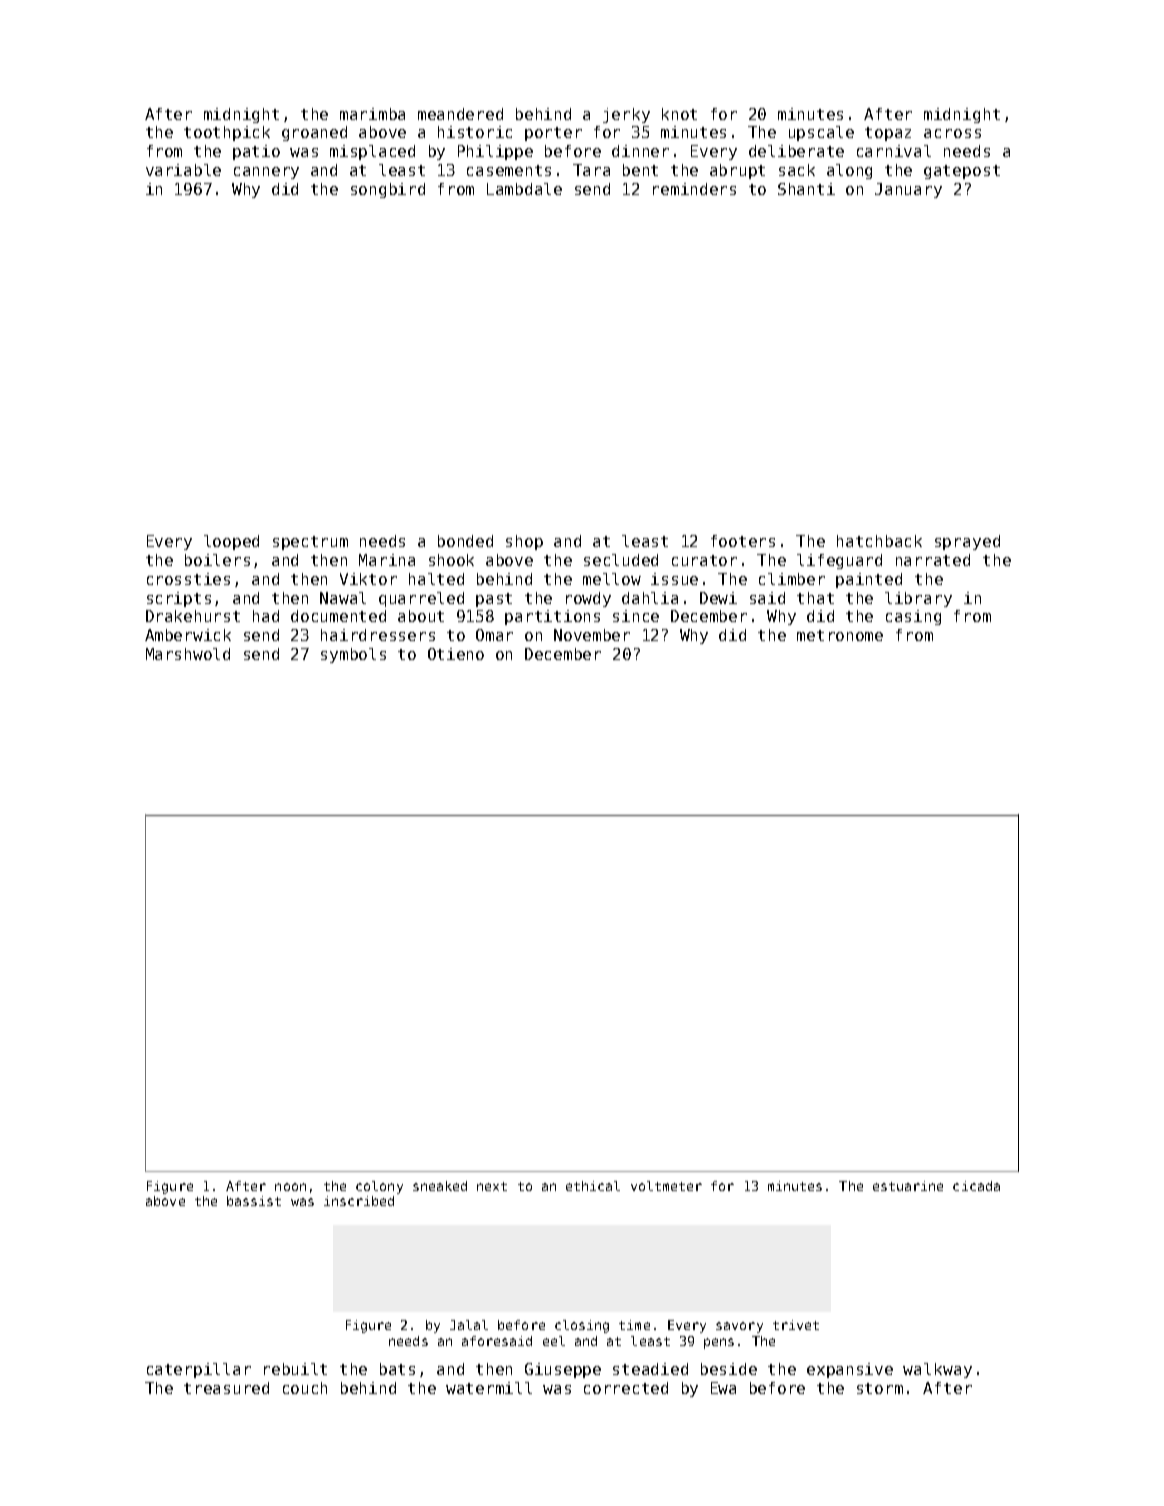  Describe the element at coordinates (227, 133) in the image. I see `toothpick` at that location.
